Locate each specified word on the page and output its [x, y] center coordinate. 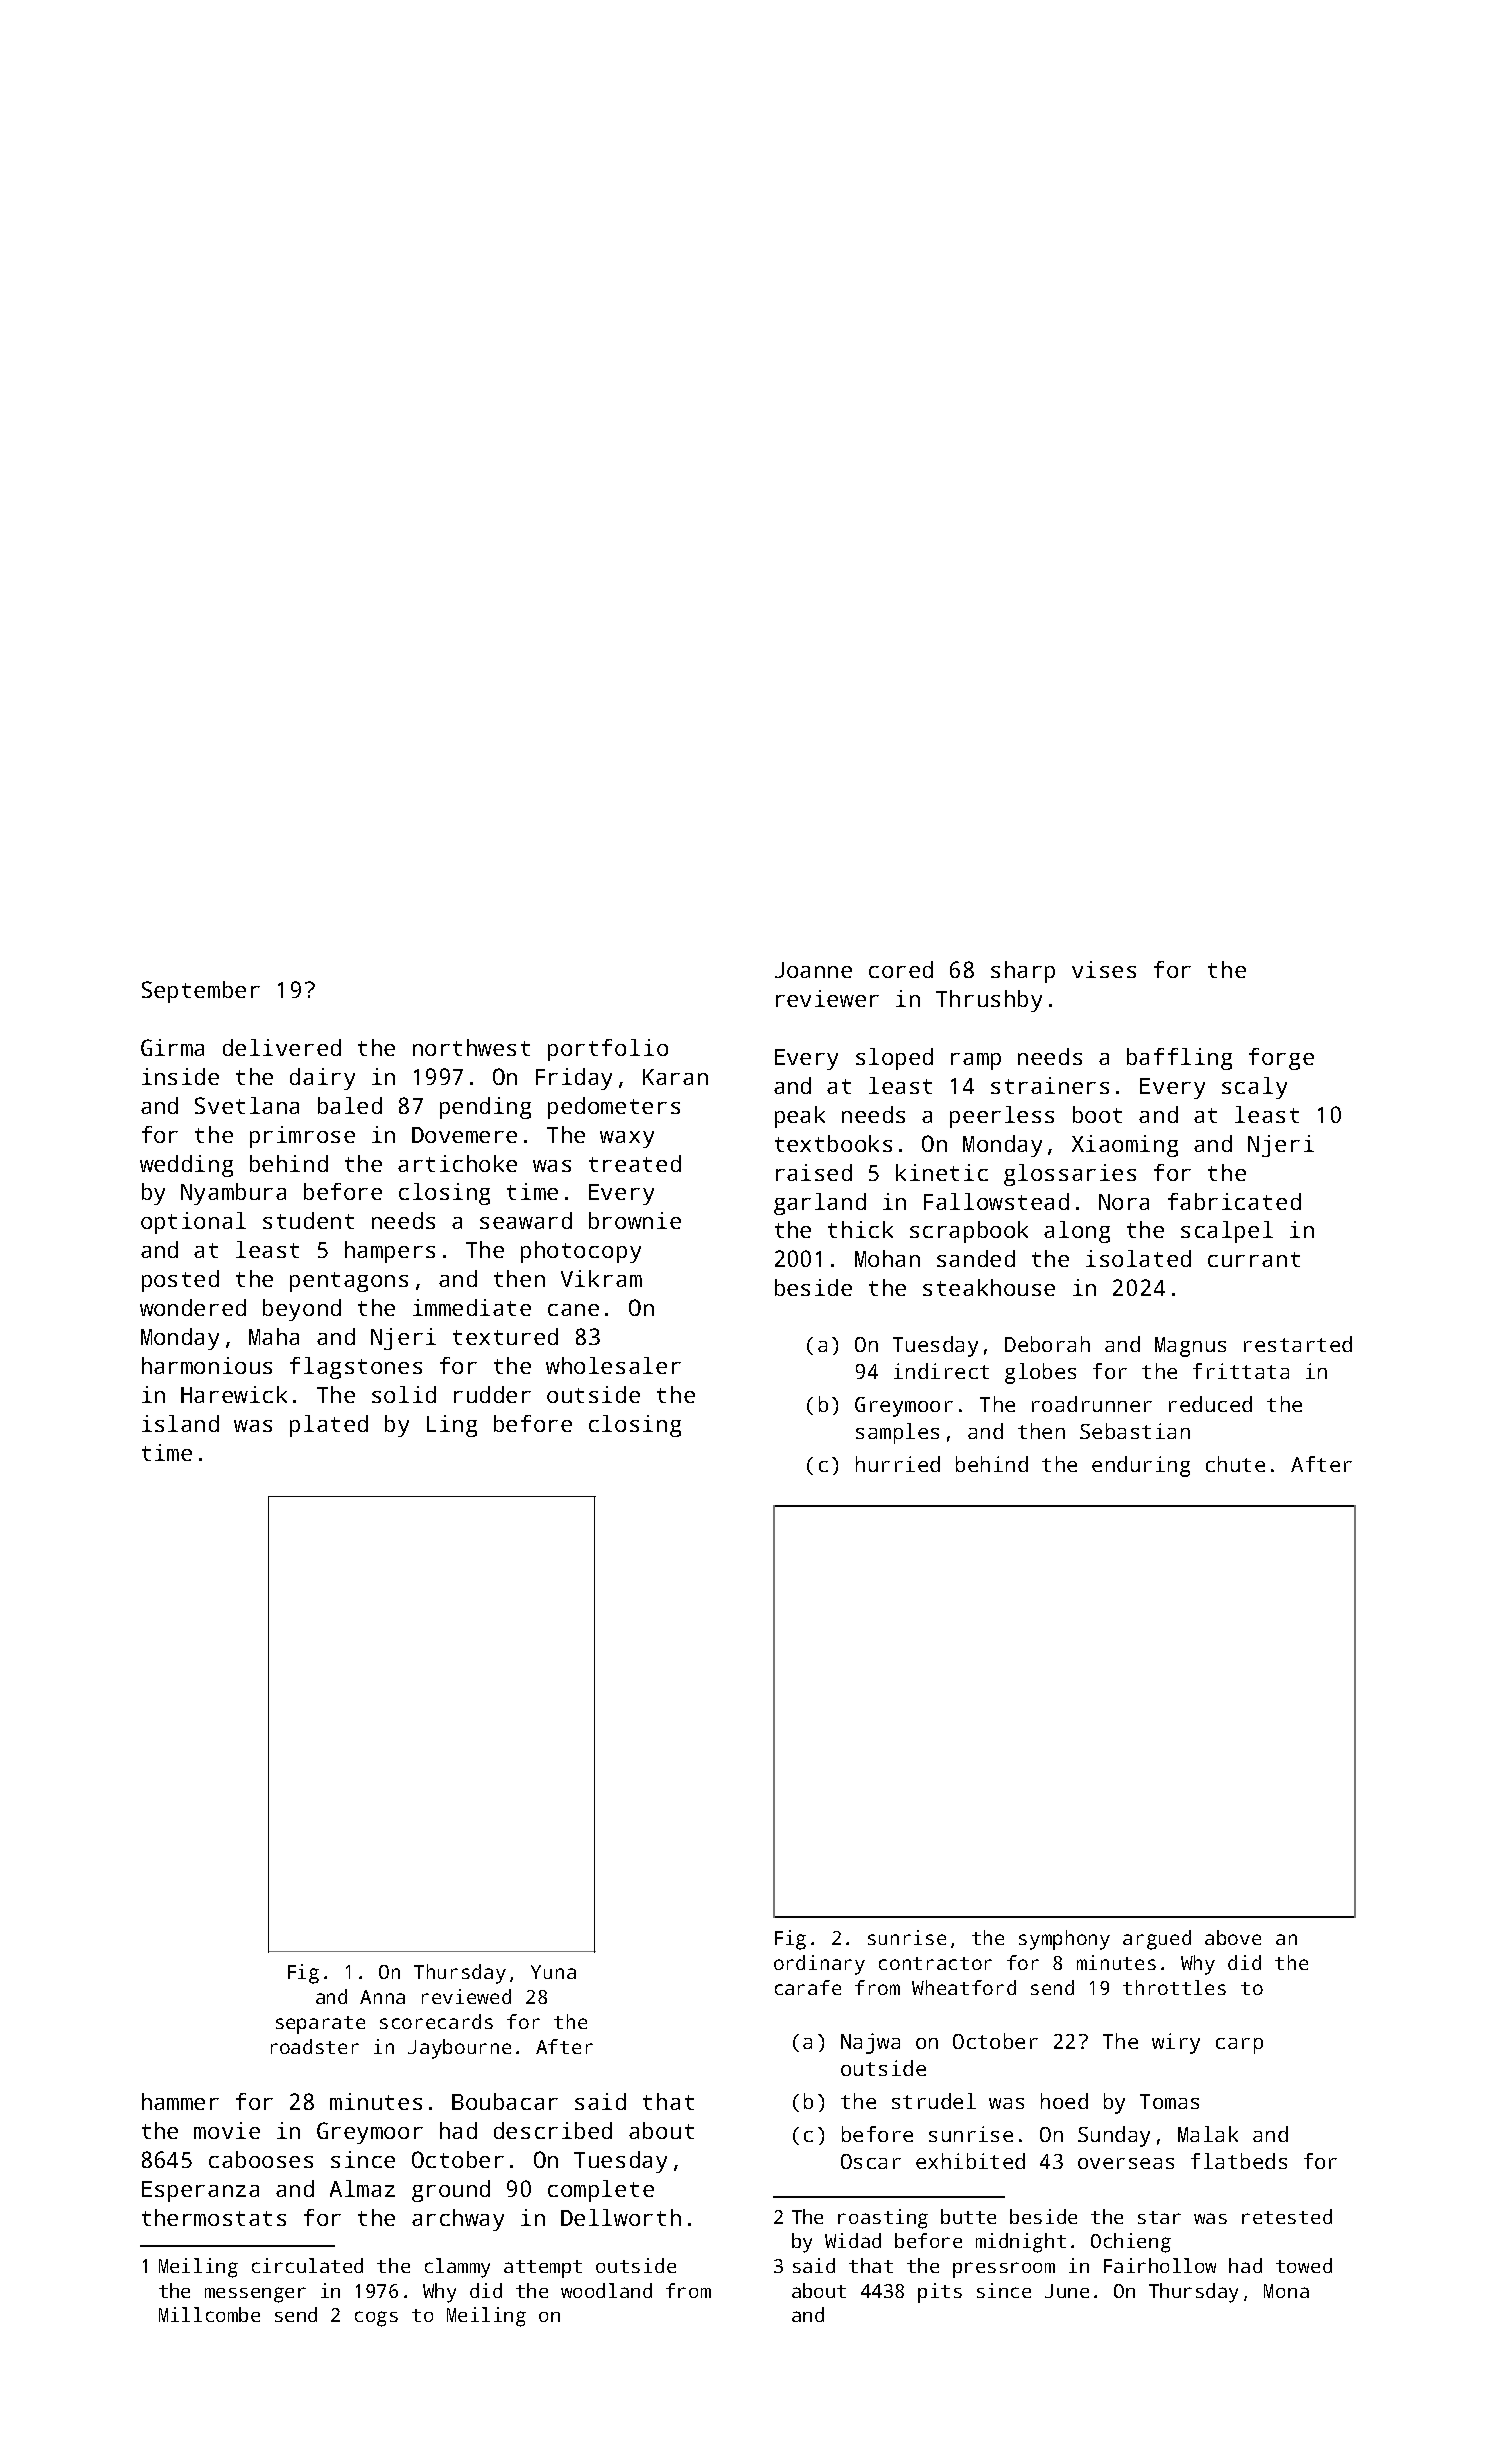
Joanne [813, 970]
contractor [935, 1963]
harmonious [207, 1365]
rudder [492, 1394]
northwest [471, 1047]
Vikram [601, 1278]
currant [1254, 1259]
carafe [808, 1987]
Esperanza [200, 2191]
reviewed [466, 1996]
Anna [382, 1997]
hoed [1064, 2101]
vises [1104, 969]
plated [329, 1426]
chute [1235, 1464]
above [1233, 1937]
